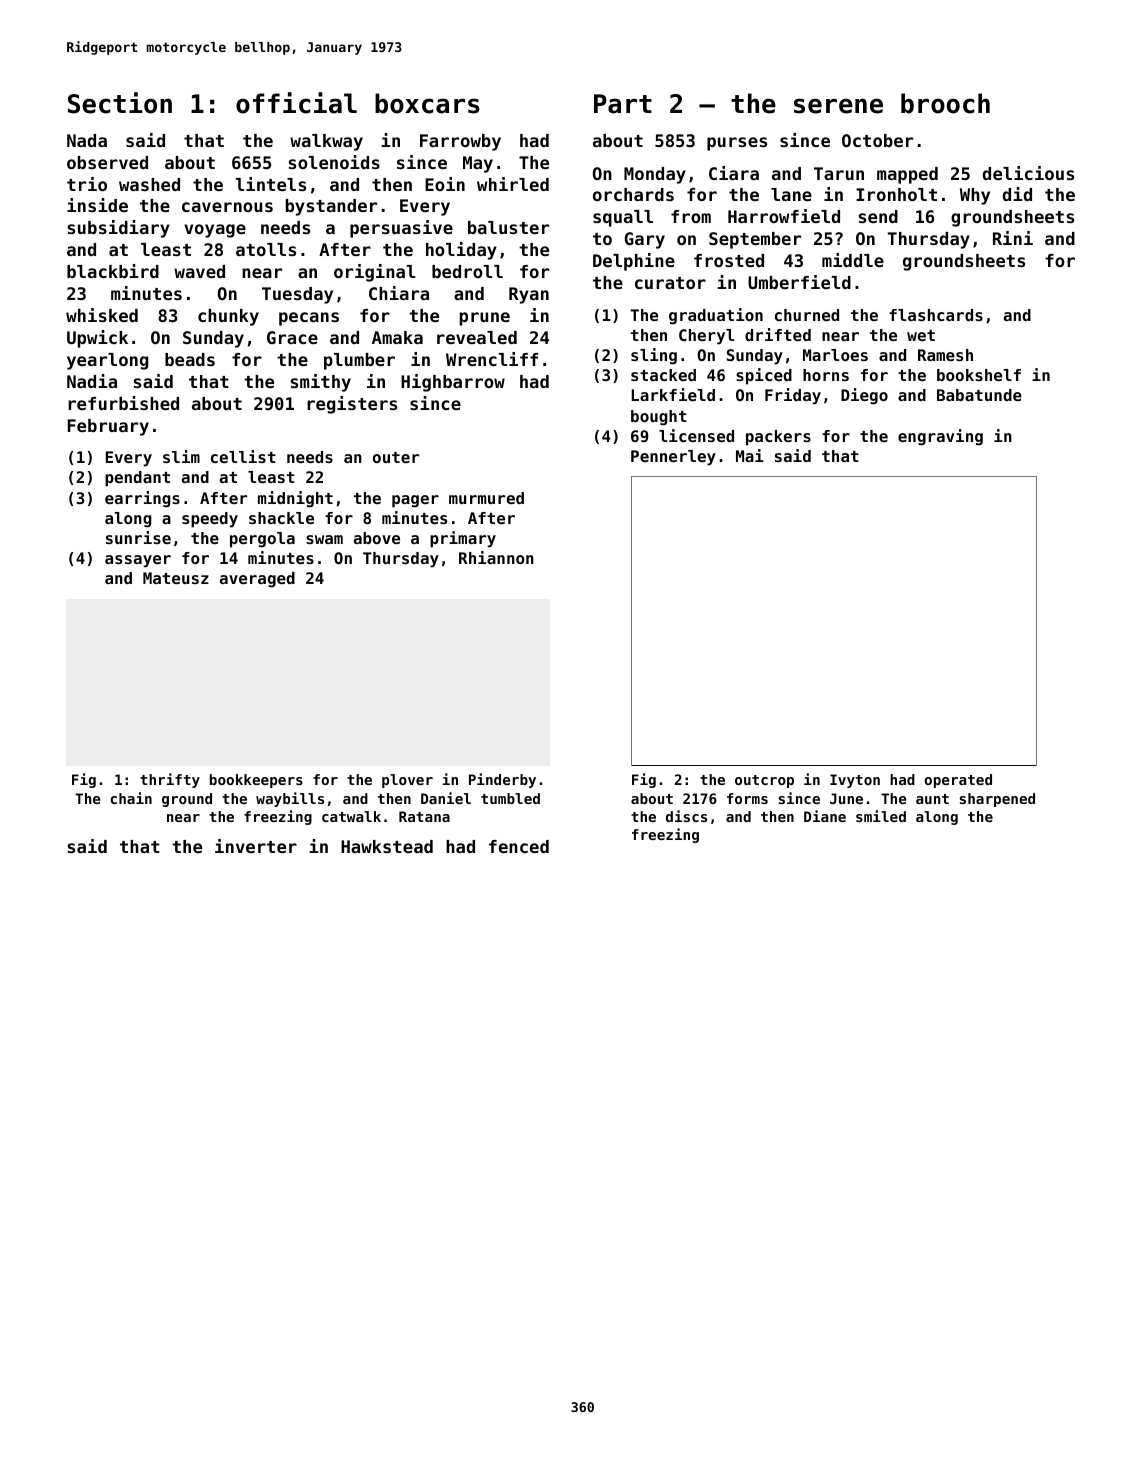  Describe the element at coordinates (764, 781) in the screenshot. I see `outcrop` at that location.
